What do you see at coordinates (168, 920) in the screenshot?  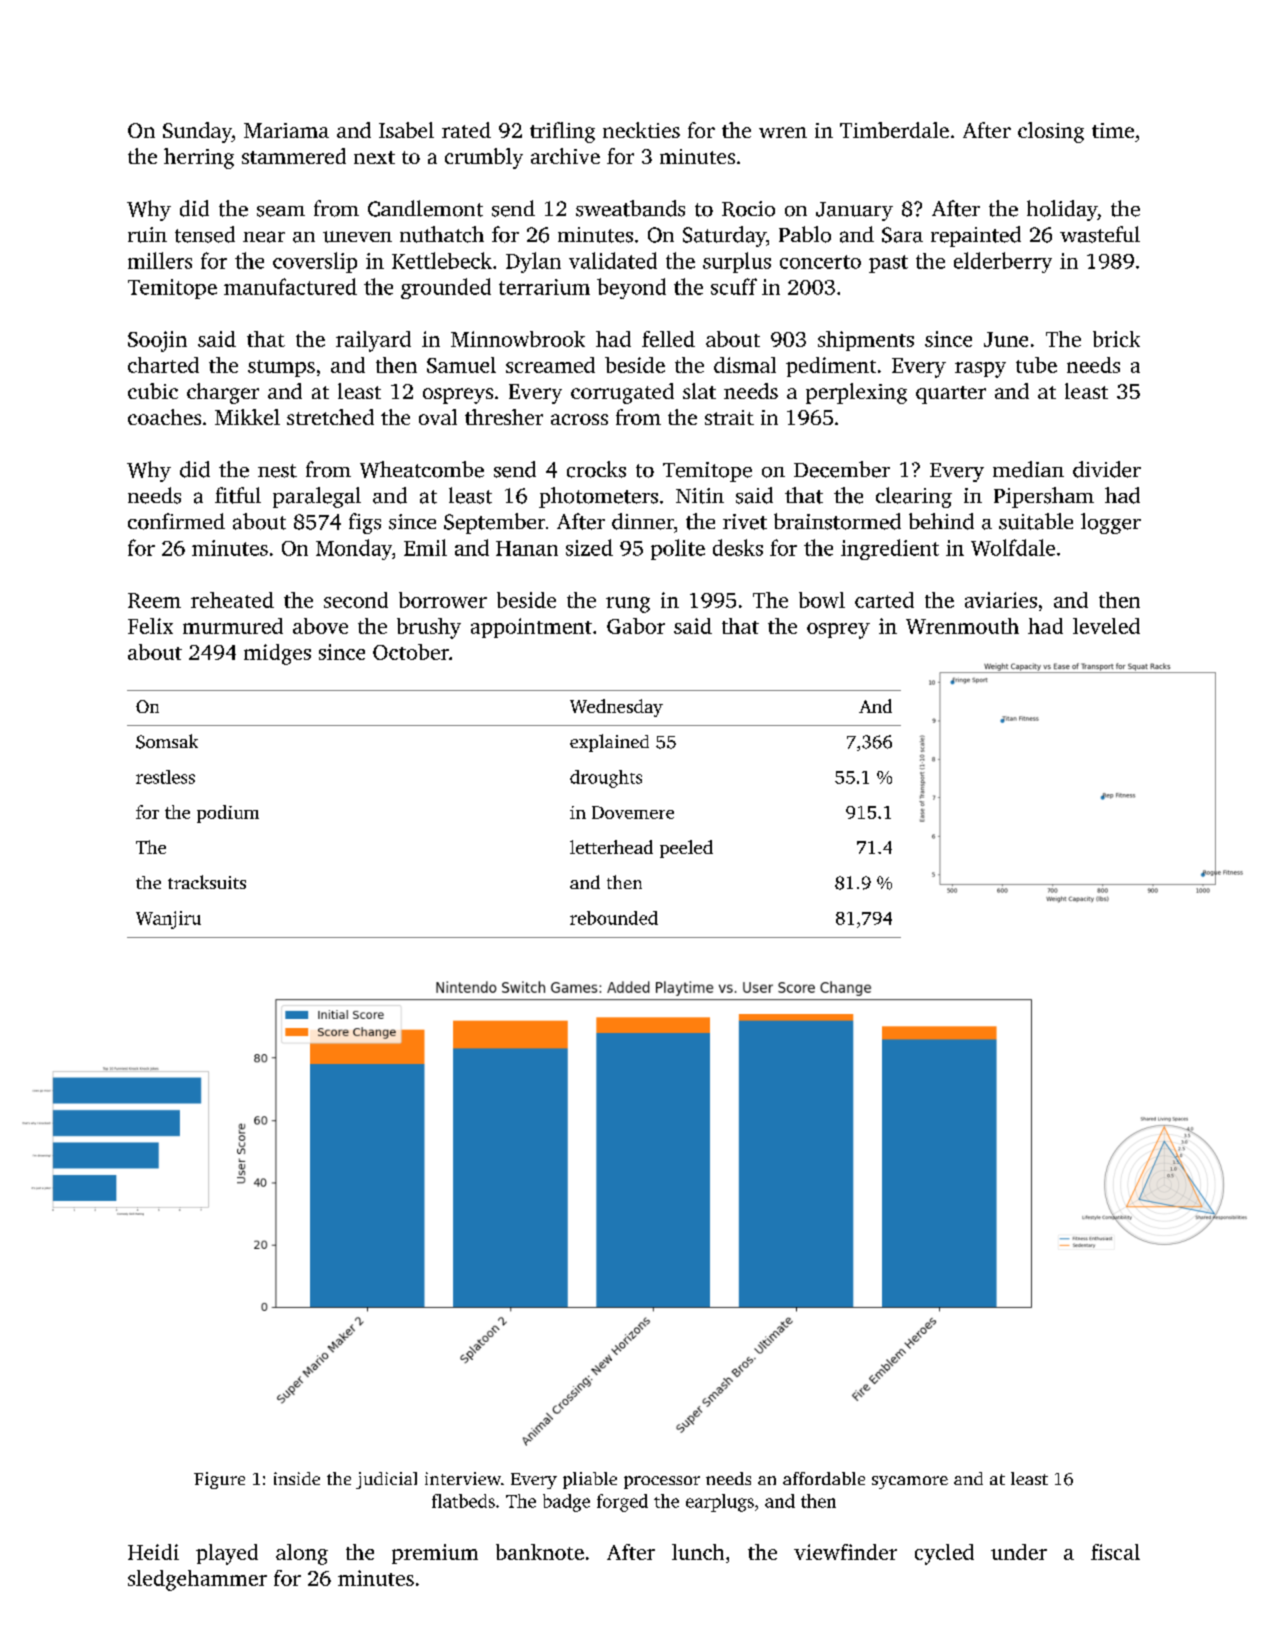 I see `Wanjiru` at bounding box center [168, 920].
